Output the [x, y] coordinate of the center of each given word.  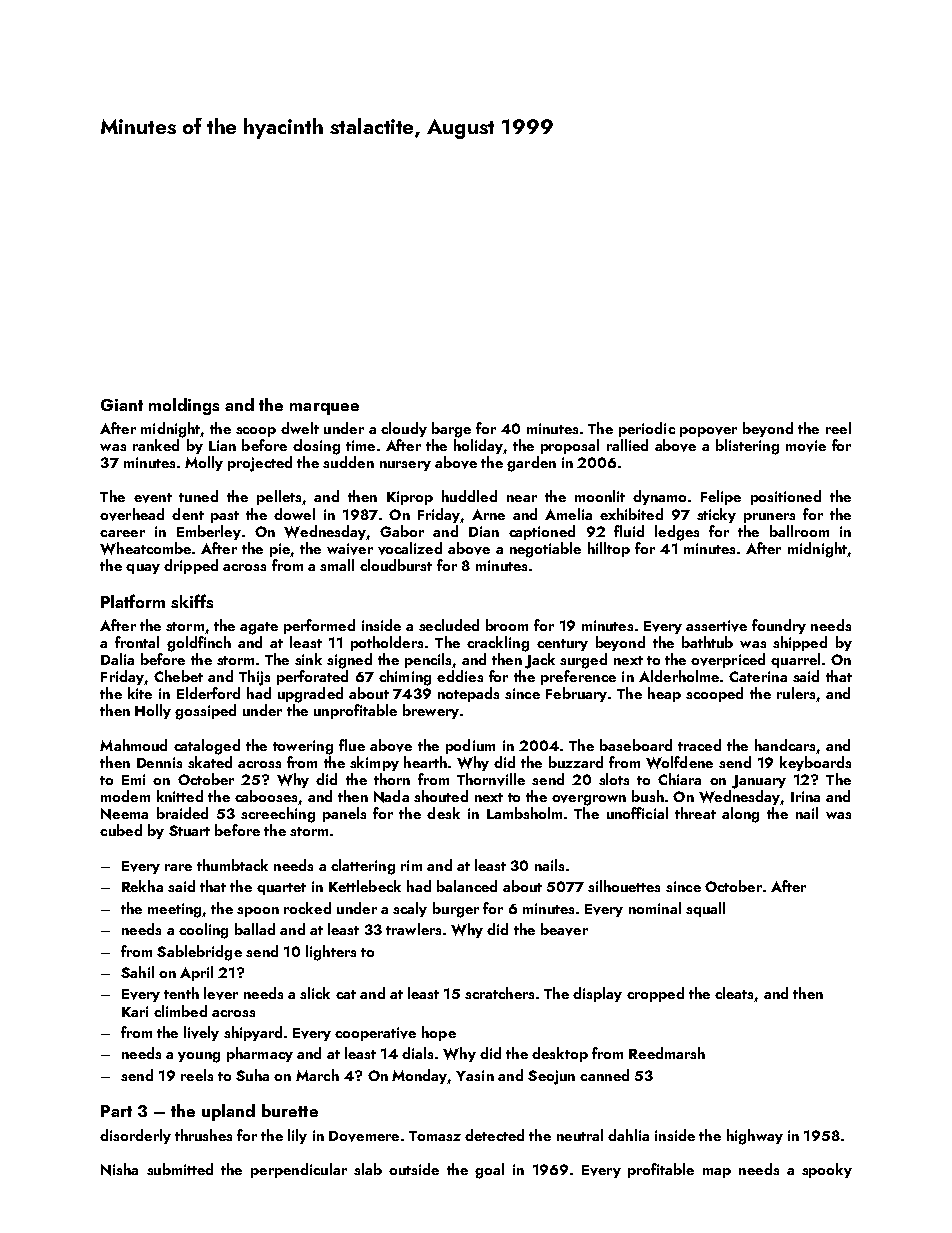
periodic [647, 429]
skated [210, 762]
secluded [449, 625]
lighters [331, 953]
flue [352, 745]
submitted [180, 1169]
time [360, 445]
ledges [677, 533]
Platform [133, 601]
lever [221, 993]
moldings [184, 406]
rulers [796, 693]
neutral [580, 1135]
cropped [655, 994]
